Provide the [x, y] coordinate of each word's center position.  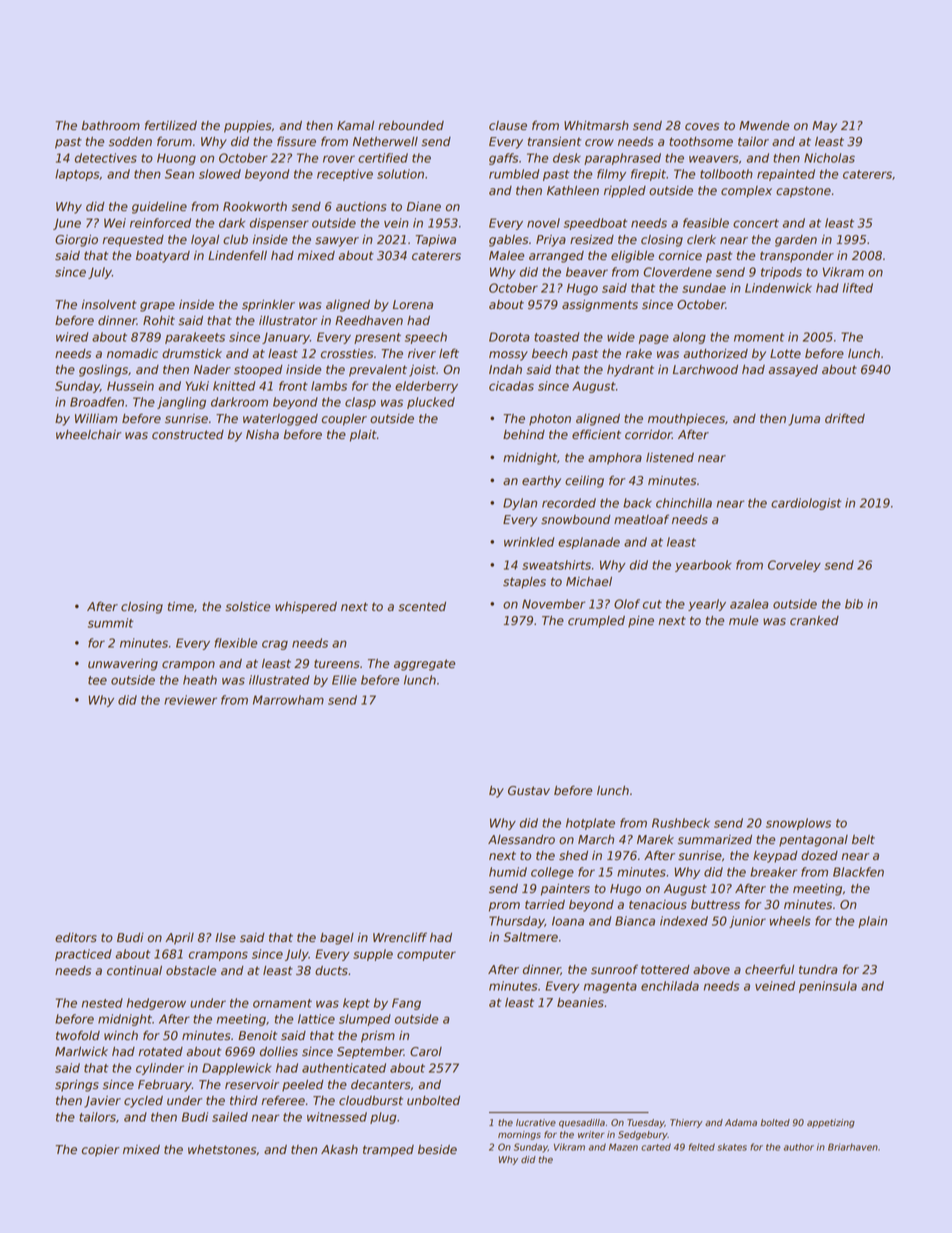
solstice [247, 607]
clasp [360, 403]
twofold [78, 1035]
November [553, 604]
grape [157, 307]
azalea [749, 604]
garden [796, 241]
